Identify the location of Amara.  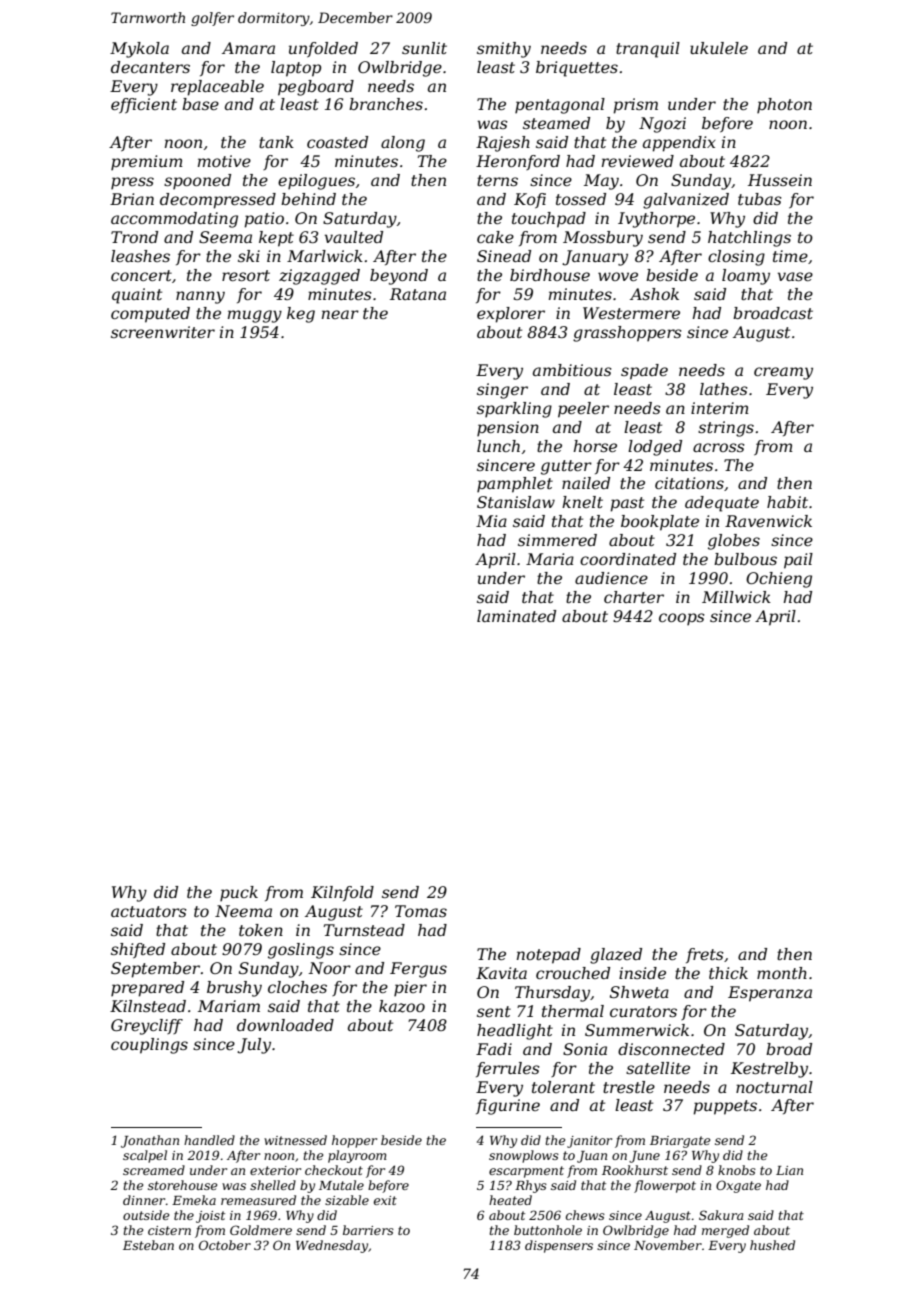
(248, 48).
